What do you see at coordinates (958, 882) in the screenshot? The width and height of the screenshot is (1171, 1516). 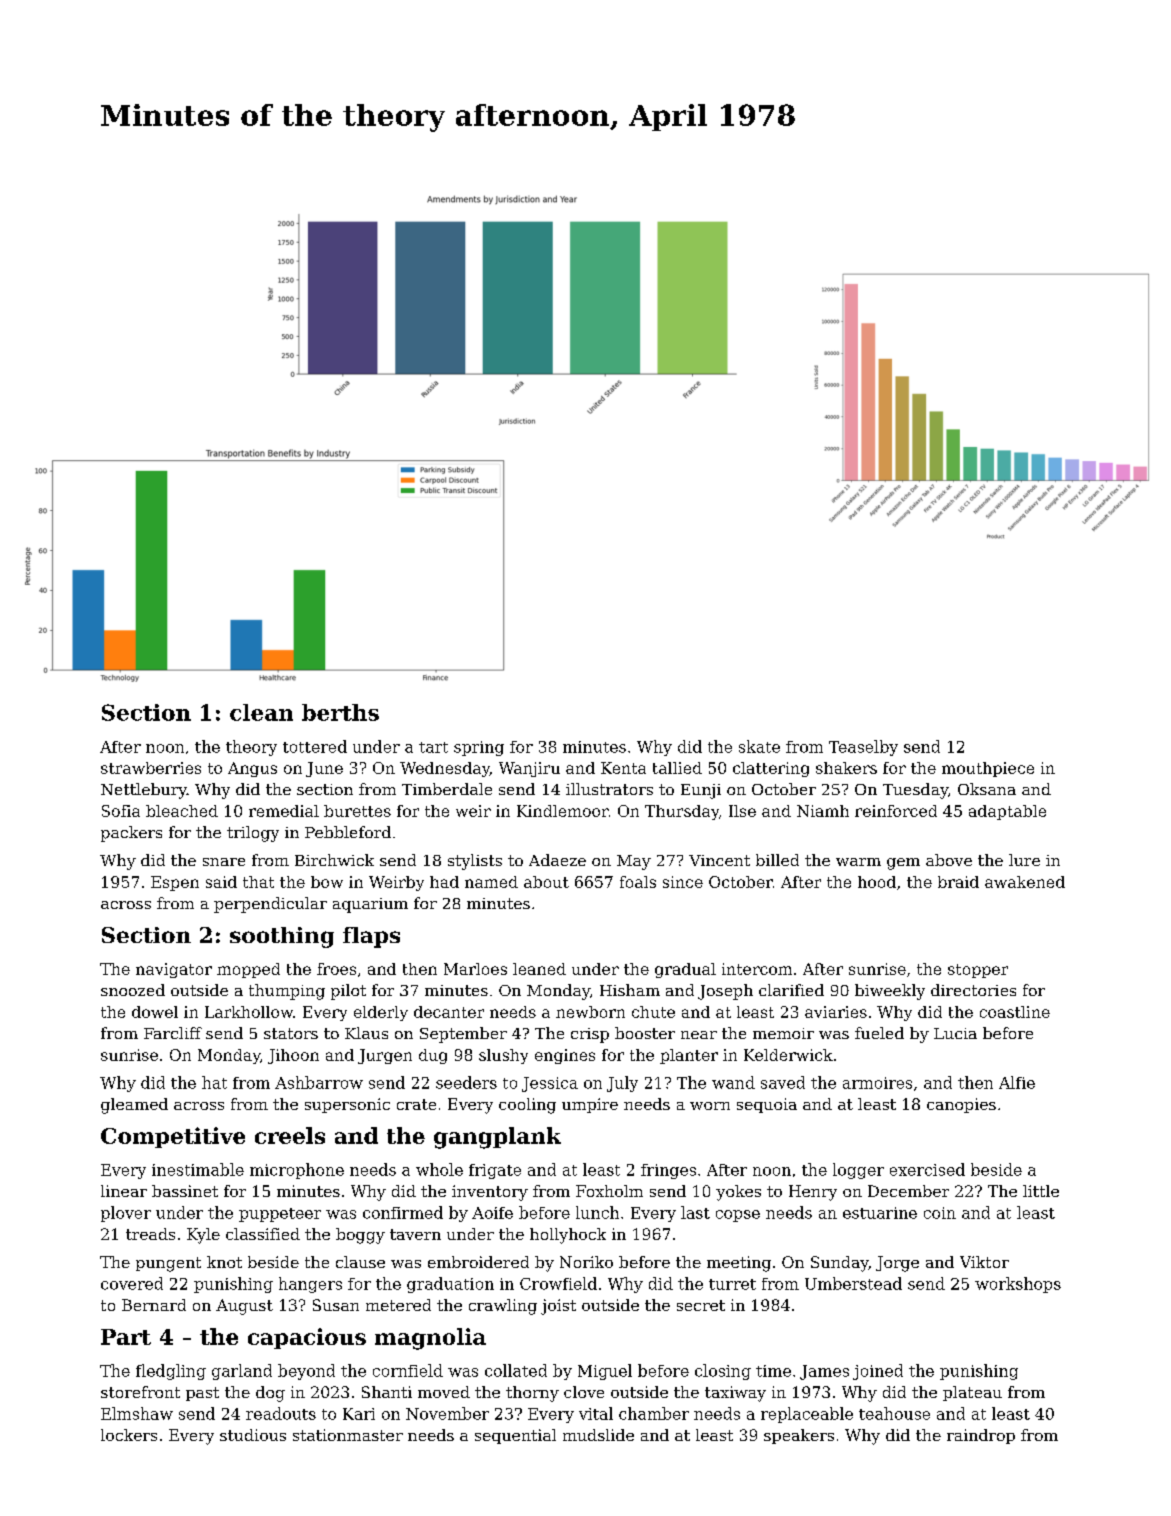 I see `braid` at bounding box center [958, 882].
